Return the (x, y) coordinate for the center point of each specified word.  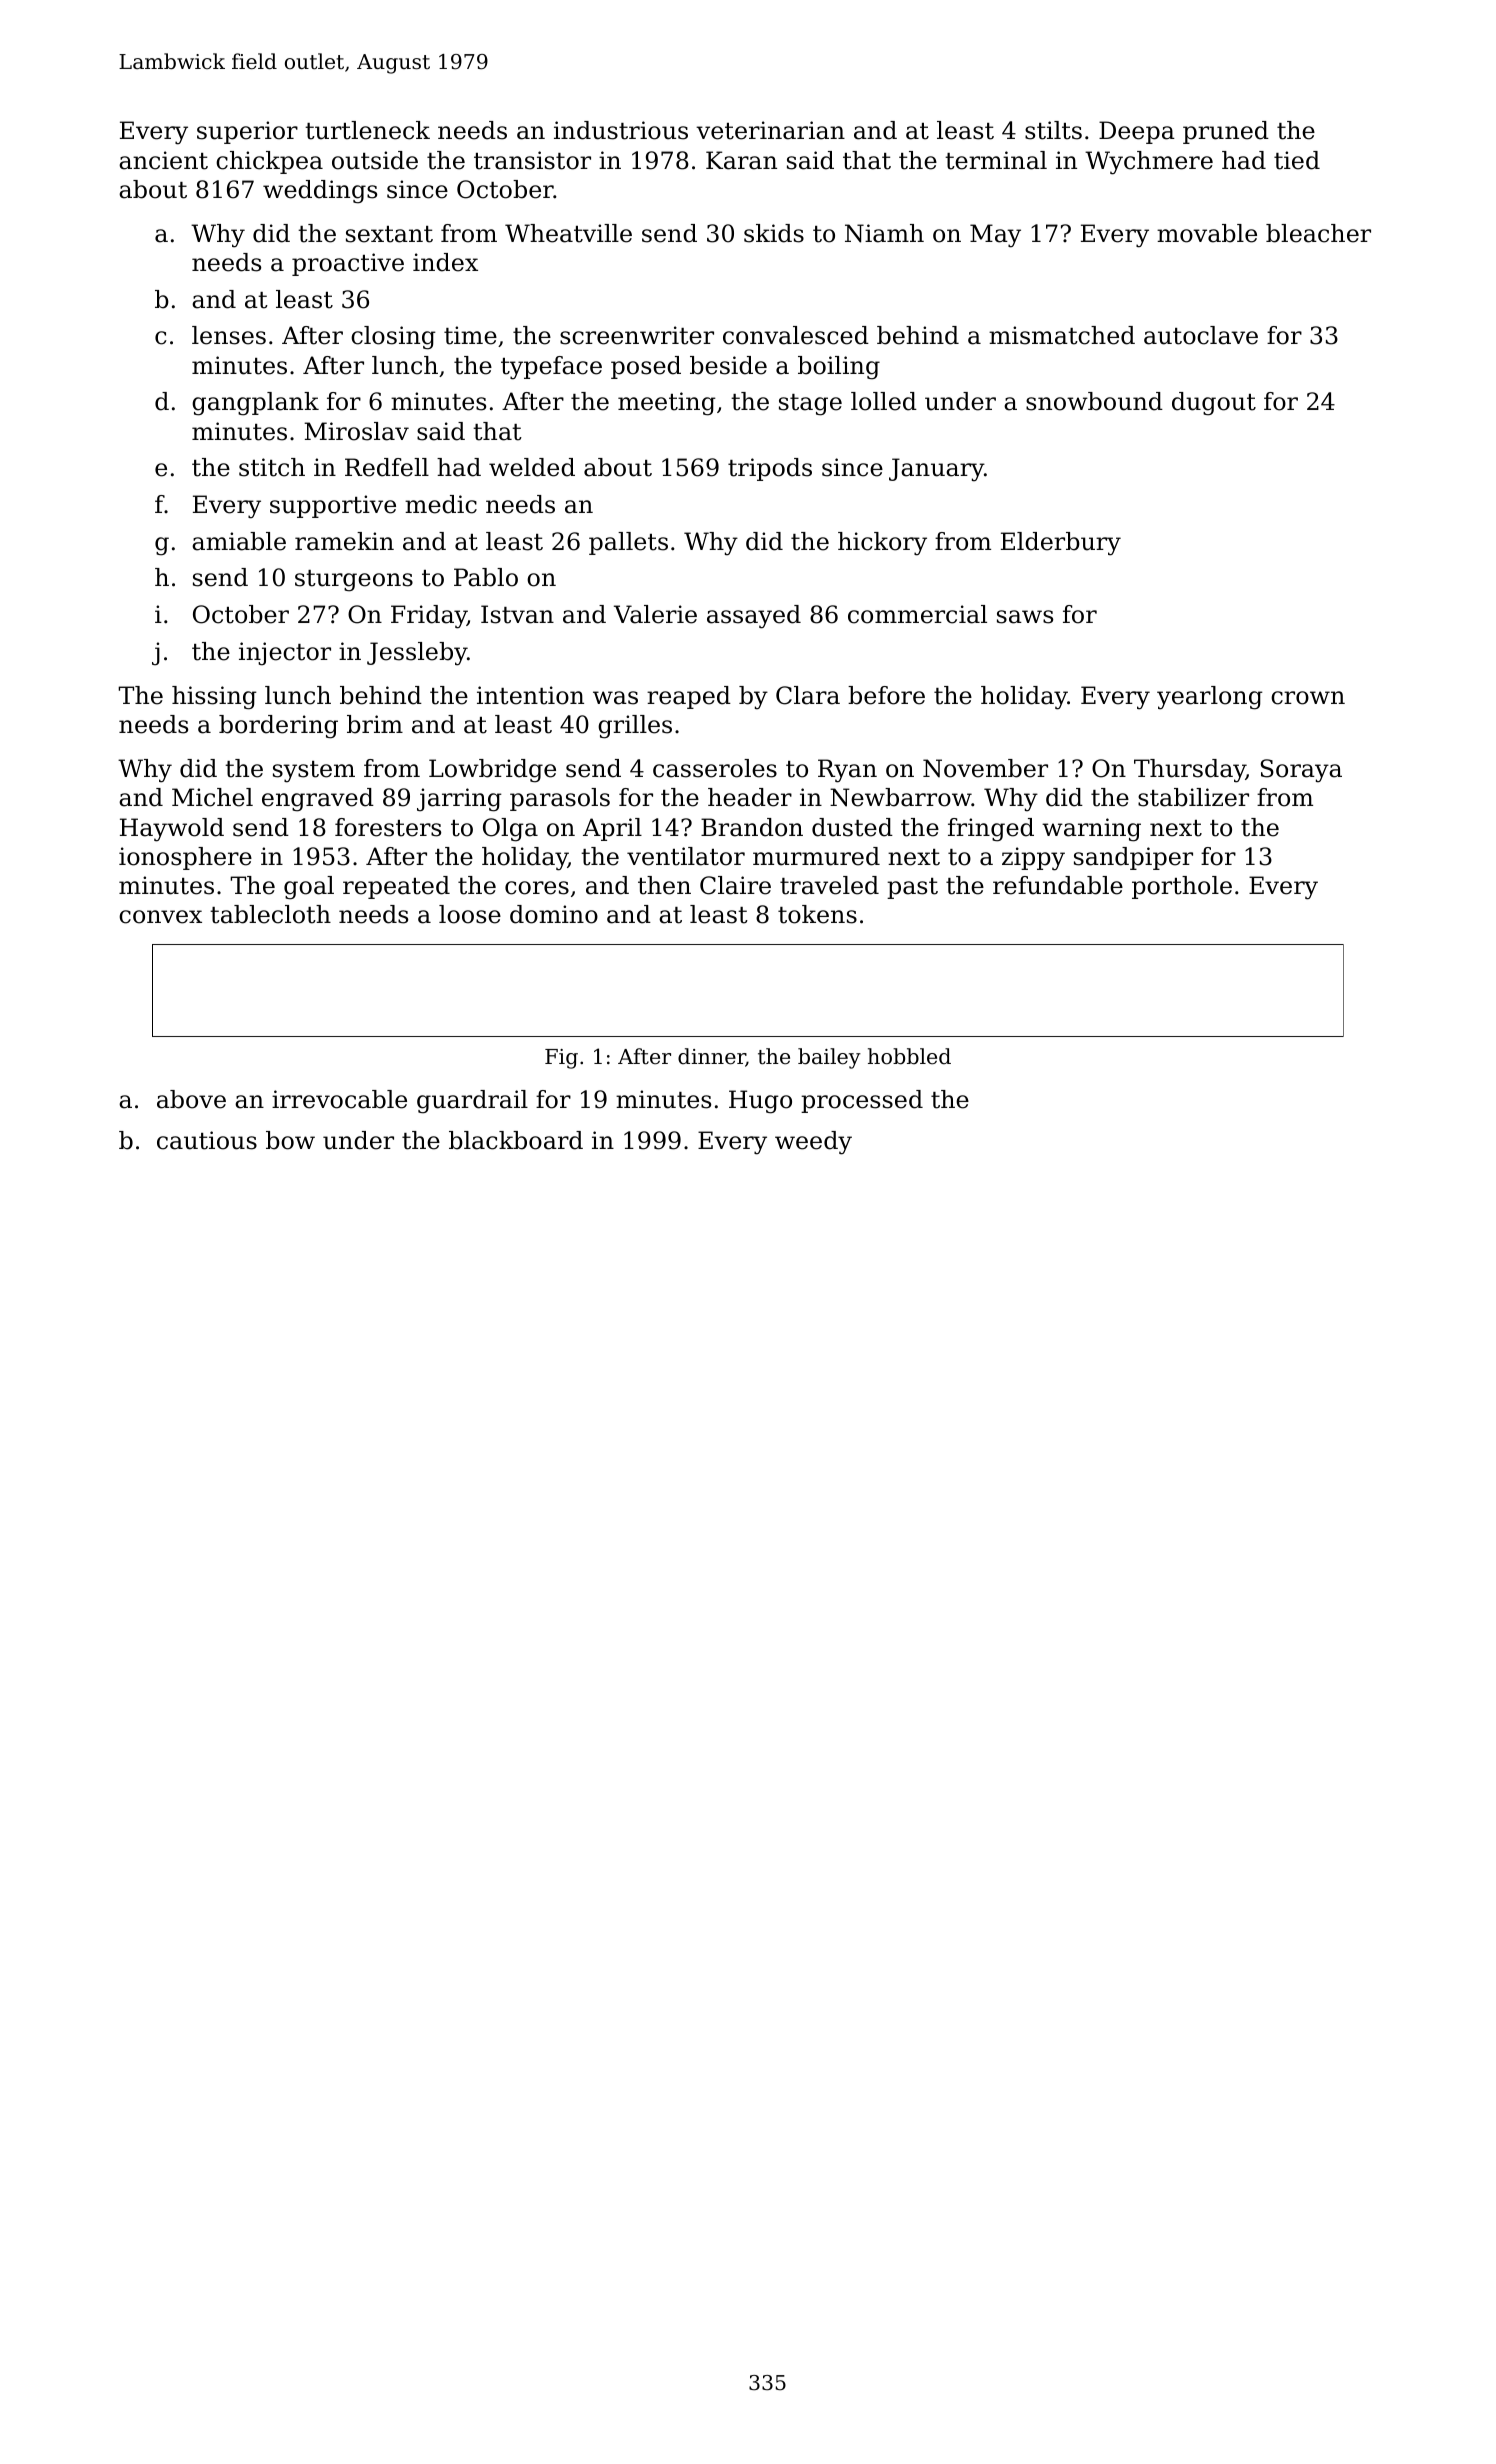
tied (1297, 160)
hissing (214, 698)
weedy (813, 1143)
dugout (1214, 404)
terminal (996, 160)
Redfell (387, 467)
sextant (389, 234)
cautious (207, 1140)
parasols (560, 799)
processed (862, 1101)
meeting (667, 404)
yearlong (1210, 698)
